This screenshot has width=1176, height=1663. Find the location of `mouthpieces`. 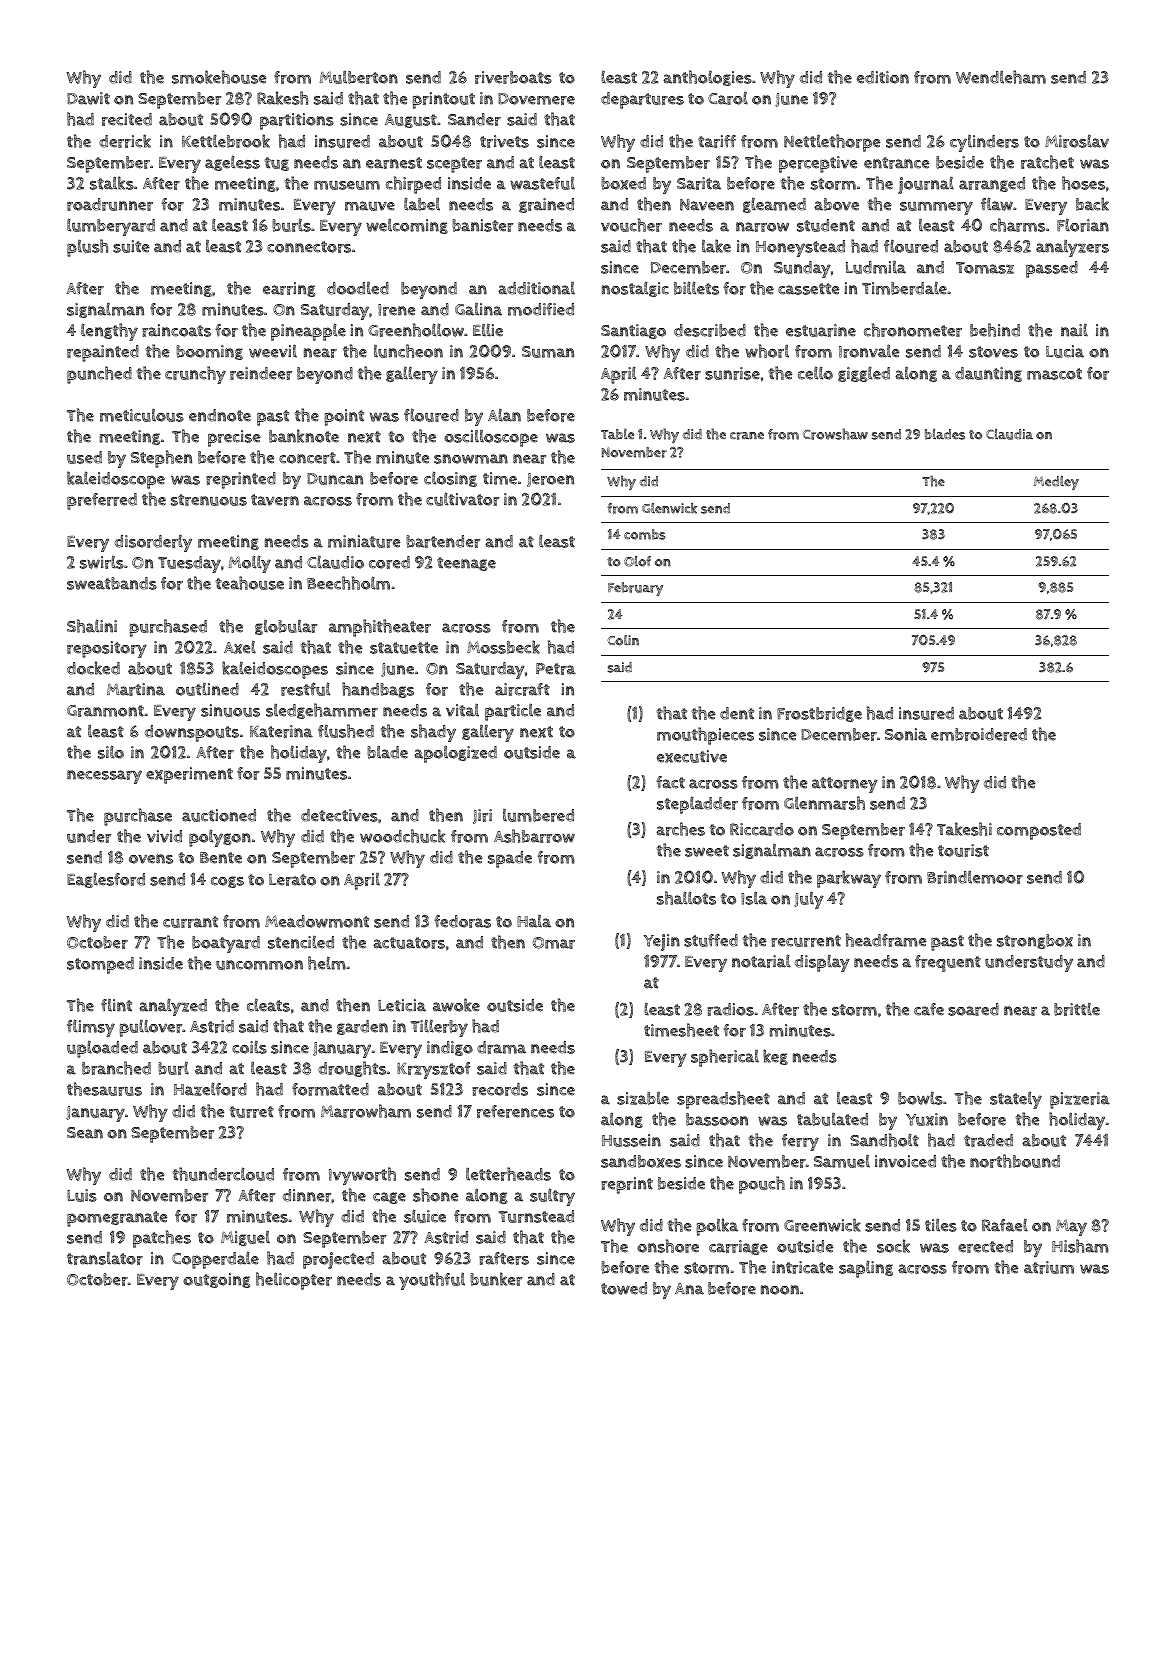

mouthpieces is located at coordinates (705, 736).
